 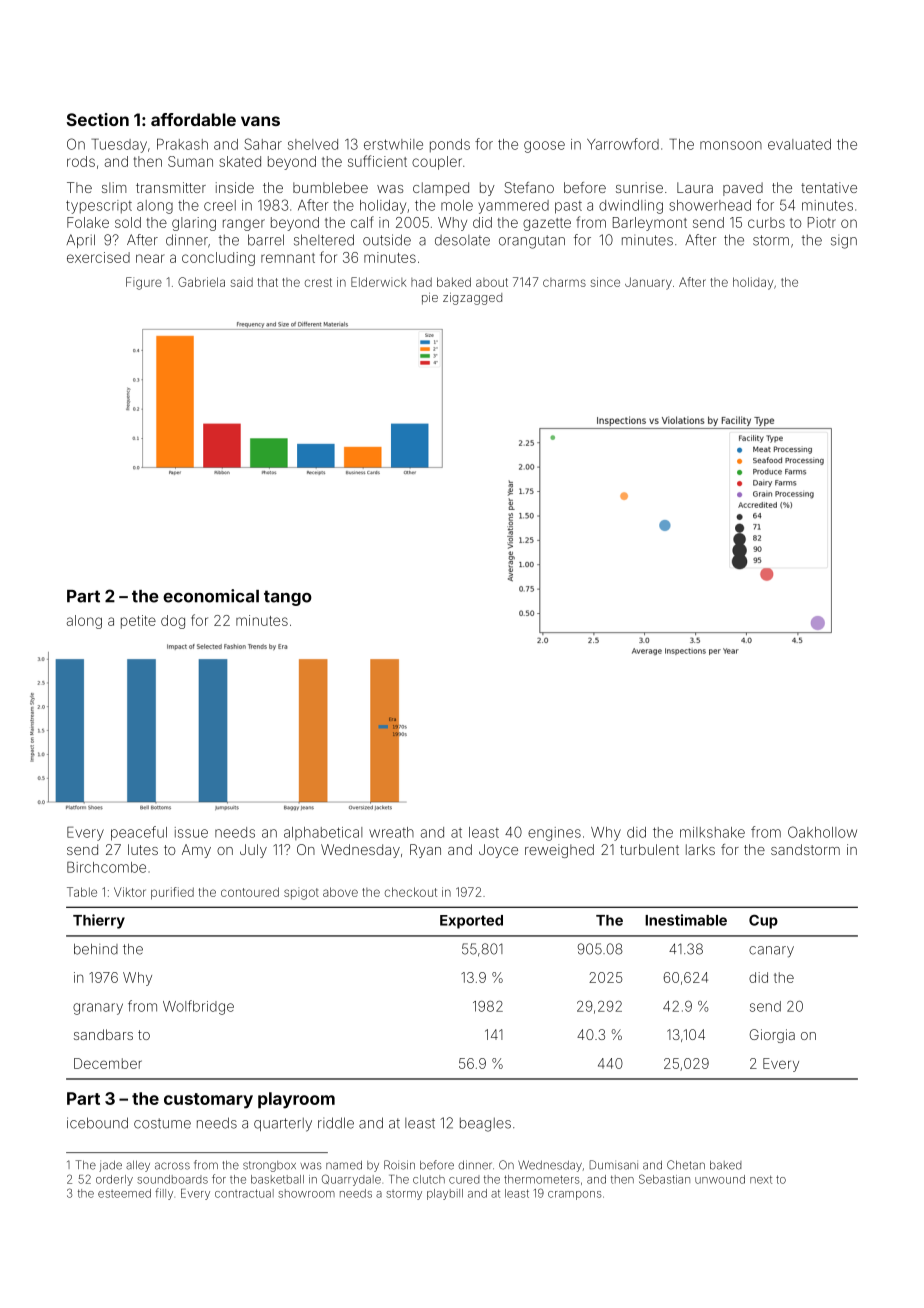 I want to click on milkshake, so click(x=712, y=832).
